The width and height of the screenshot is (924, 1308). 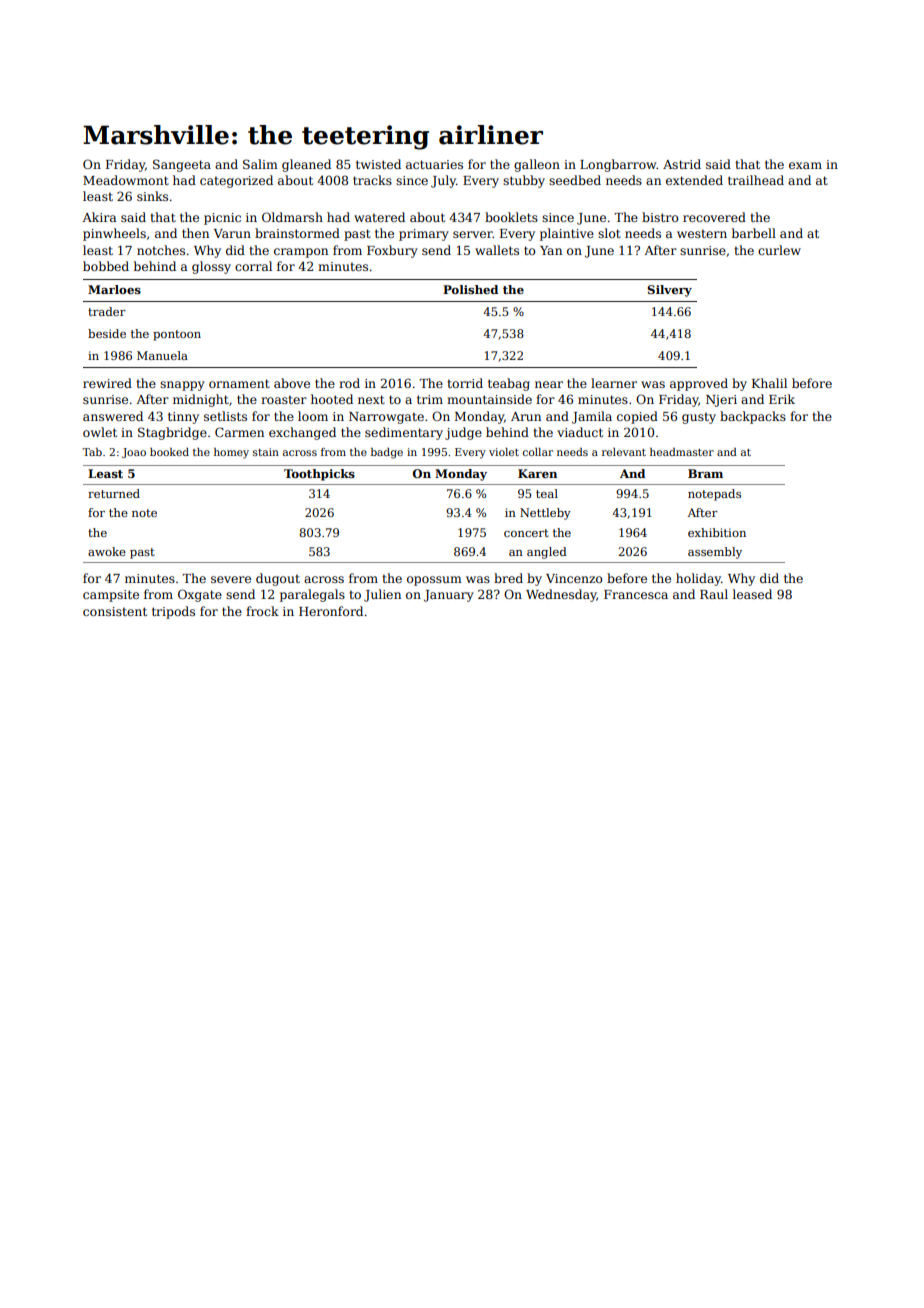 What do you see at coordinates (372, 180) in the screenshot?
I see `tracks` at bounding box center [372, 180].
